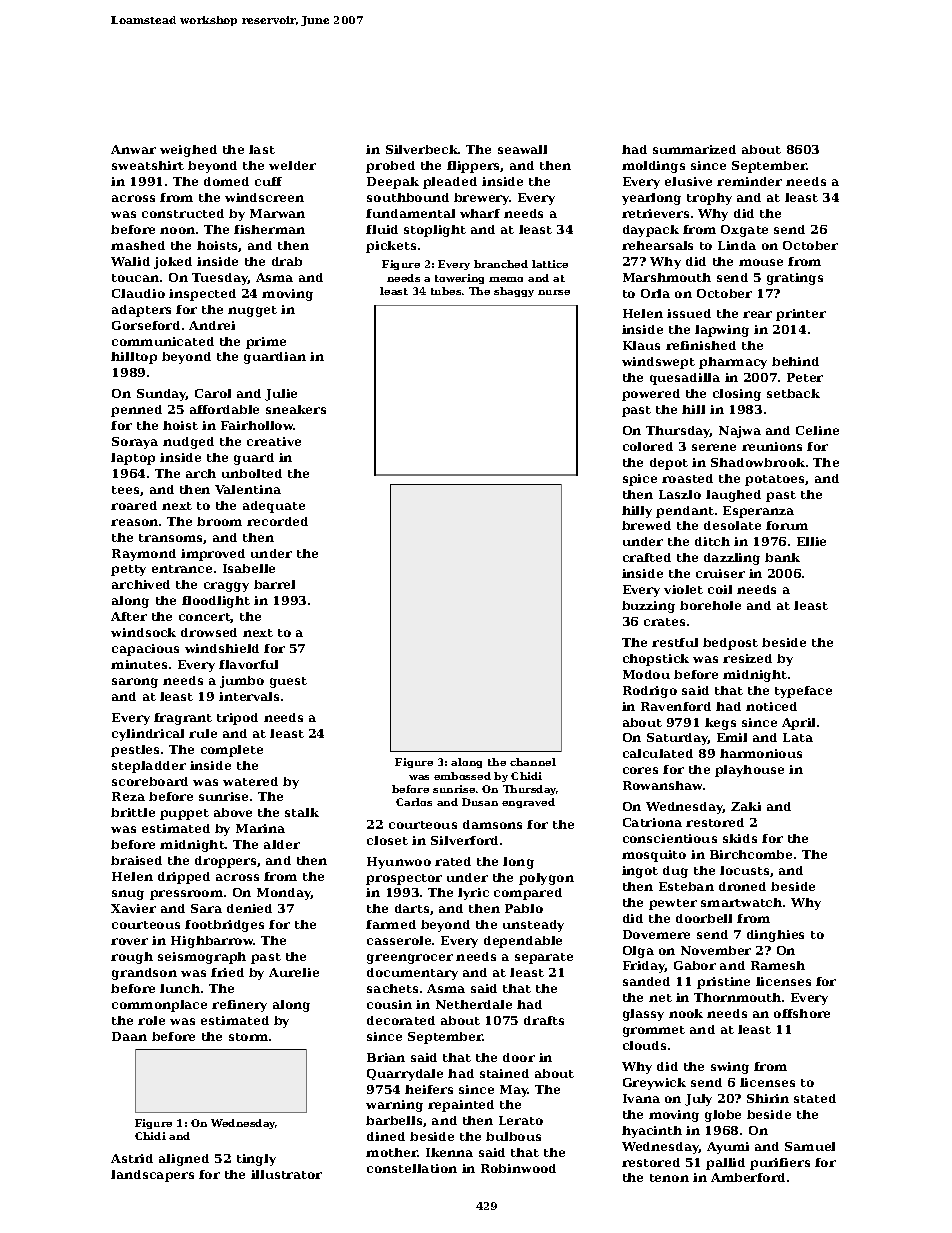  I want to click on windscreen, so click(264, 197).
